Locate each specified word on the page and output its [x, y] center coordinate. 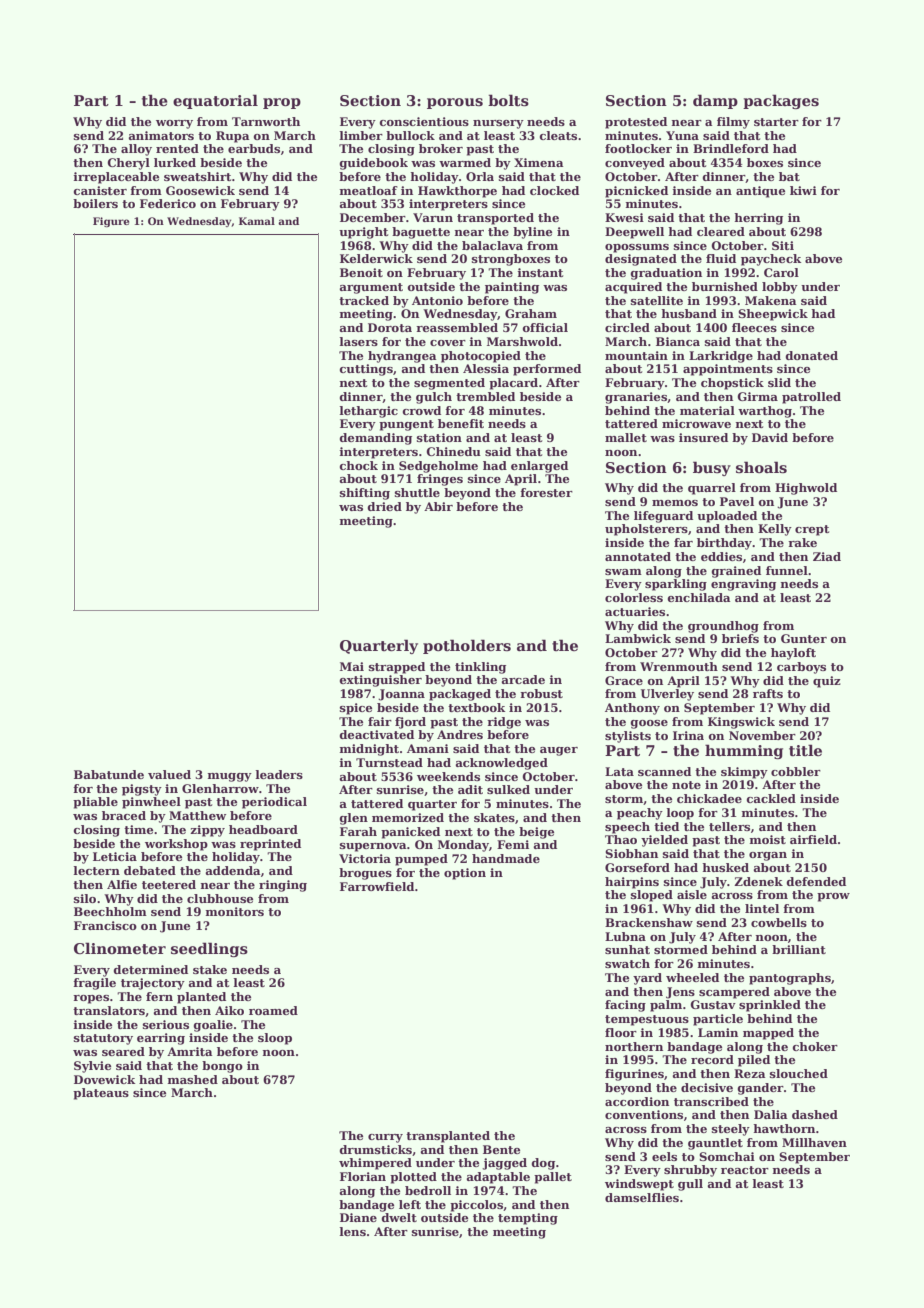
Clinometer [120, 948]
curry [385, 1138]
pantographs [790, 979]
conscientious [424, 121]
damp [715, 101]
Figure [111, 222]
